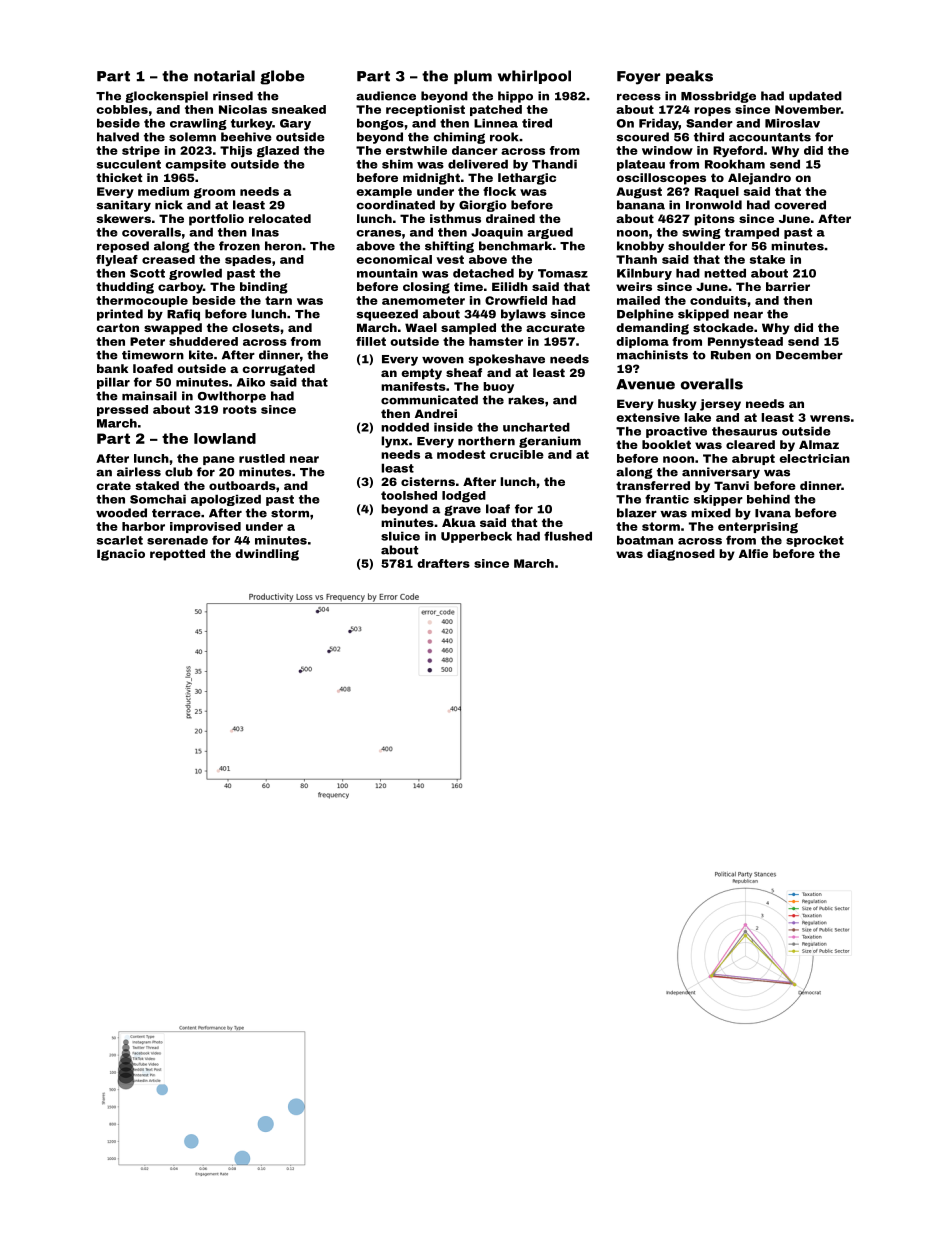 This screenshot has width=952, height=1233. What do you see at coordinates (400, 536) in the screenshot?
I see `sluice` at bounding box center [400, 536].
